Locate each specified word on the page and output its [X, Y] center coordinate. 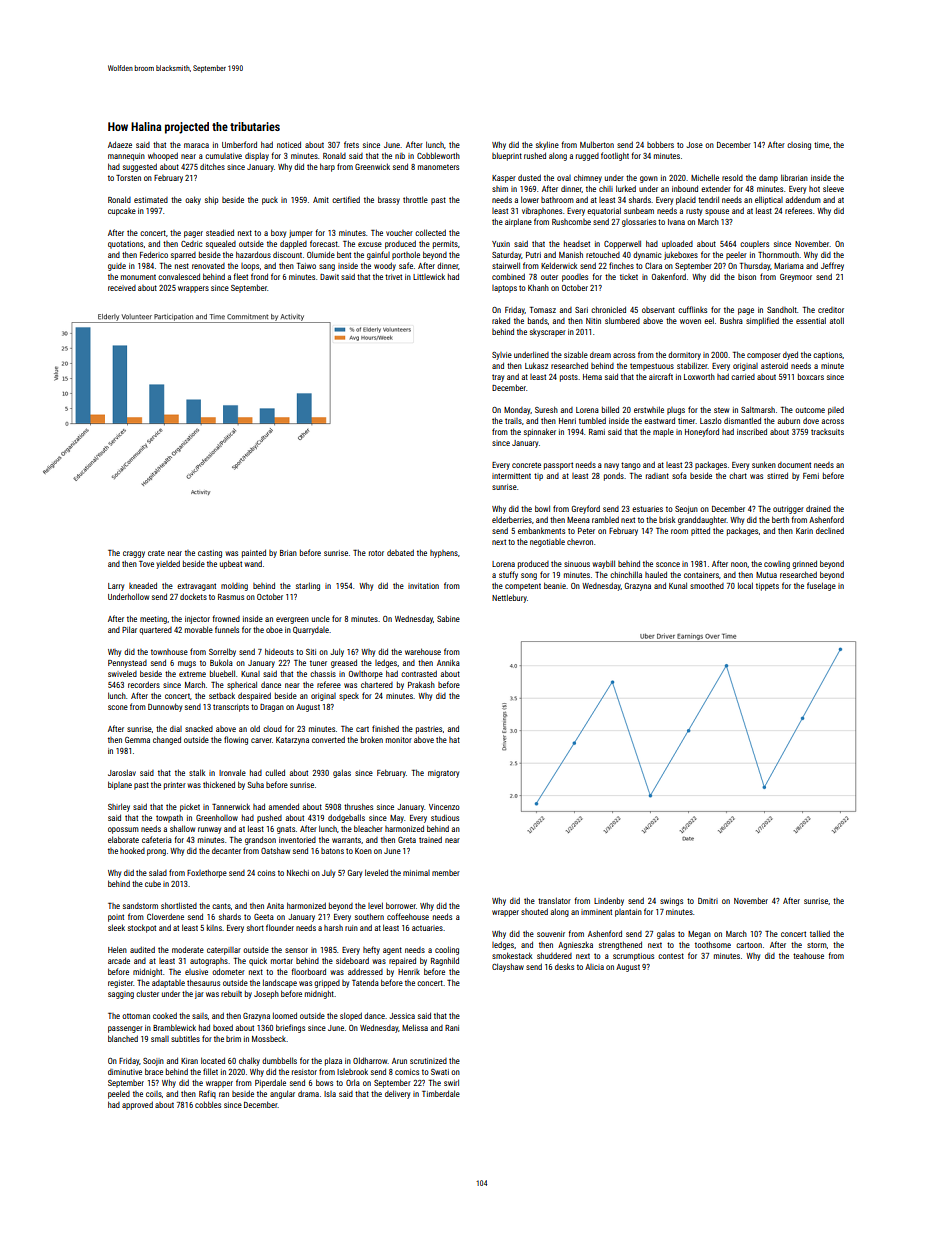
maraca [196, 145]
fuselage [821, 586]
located [213, 1060]
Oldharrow [370, 1060]
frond [259, 276]
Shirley [119, 807]
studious [445, 817]
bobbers [660, 144]
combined [508, 276]
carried [743, 377]
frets [351, 144]
